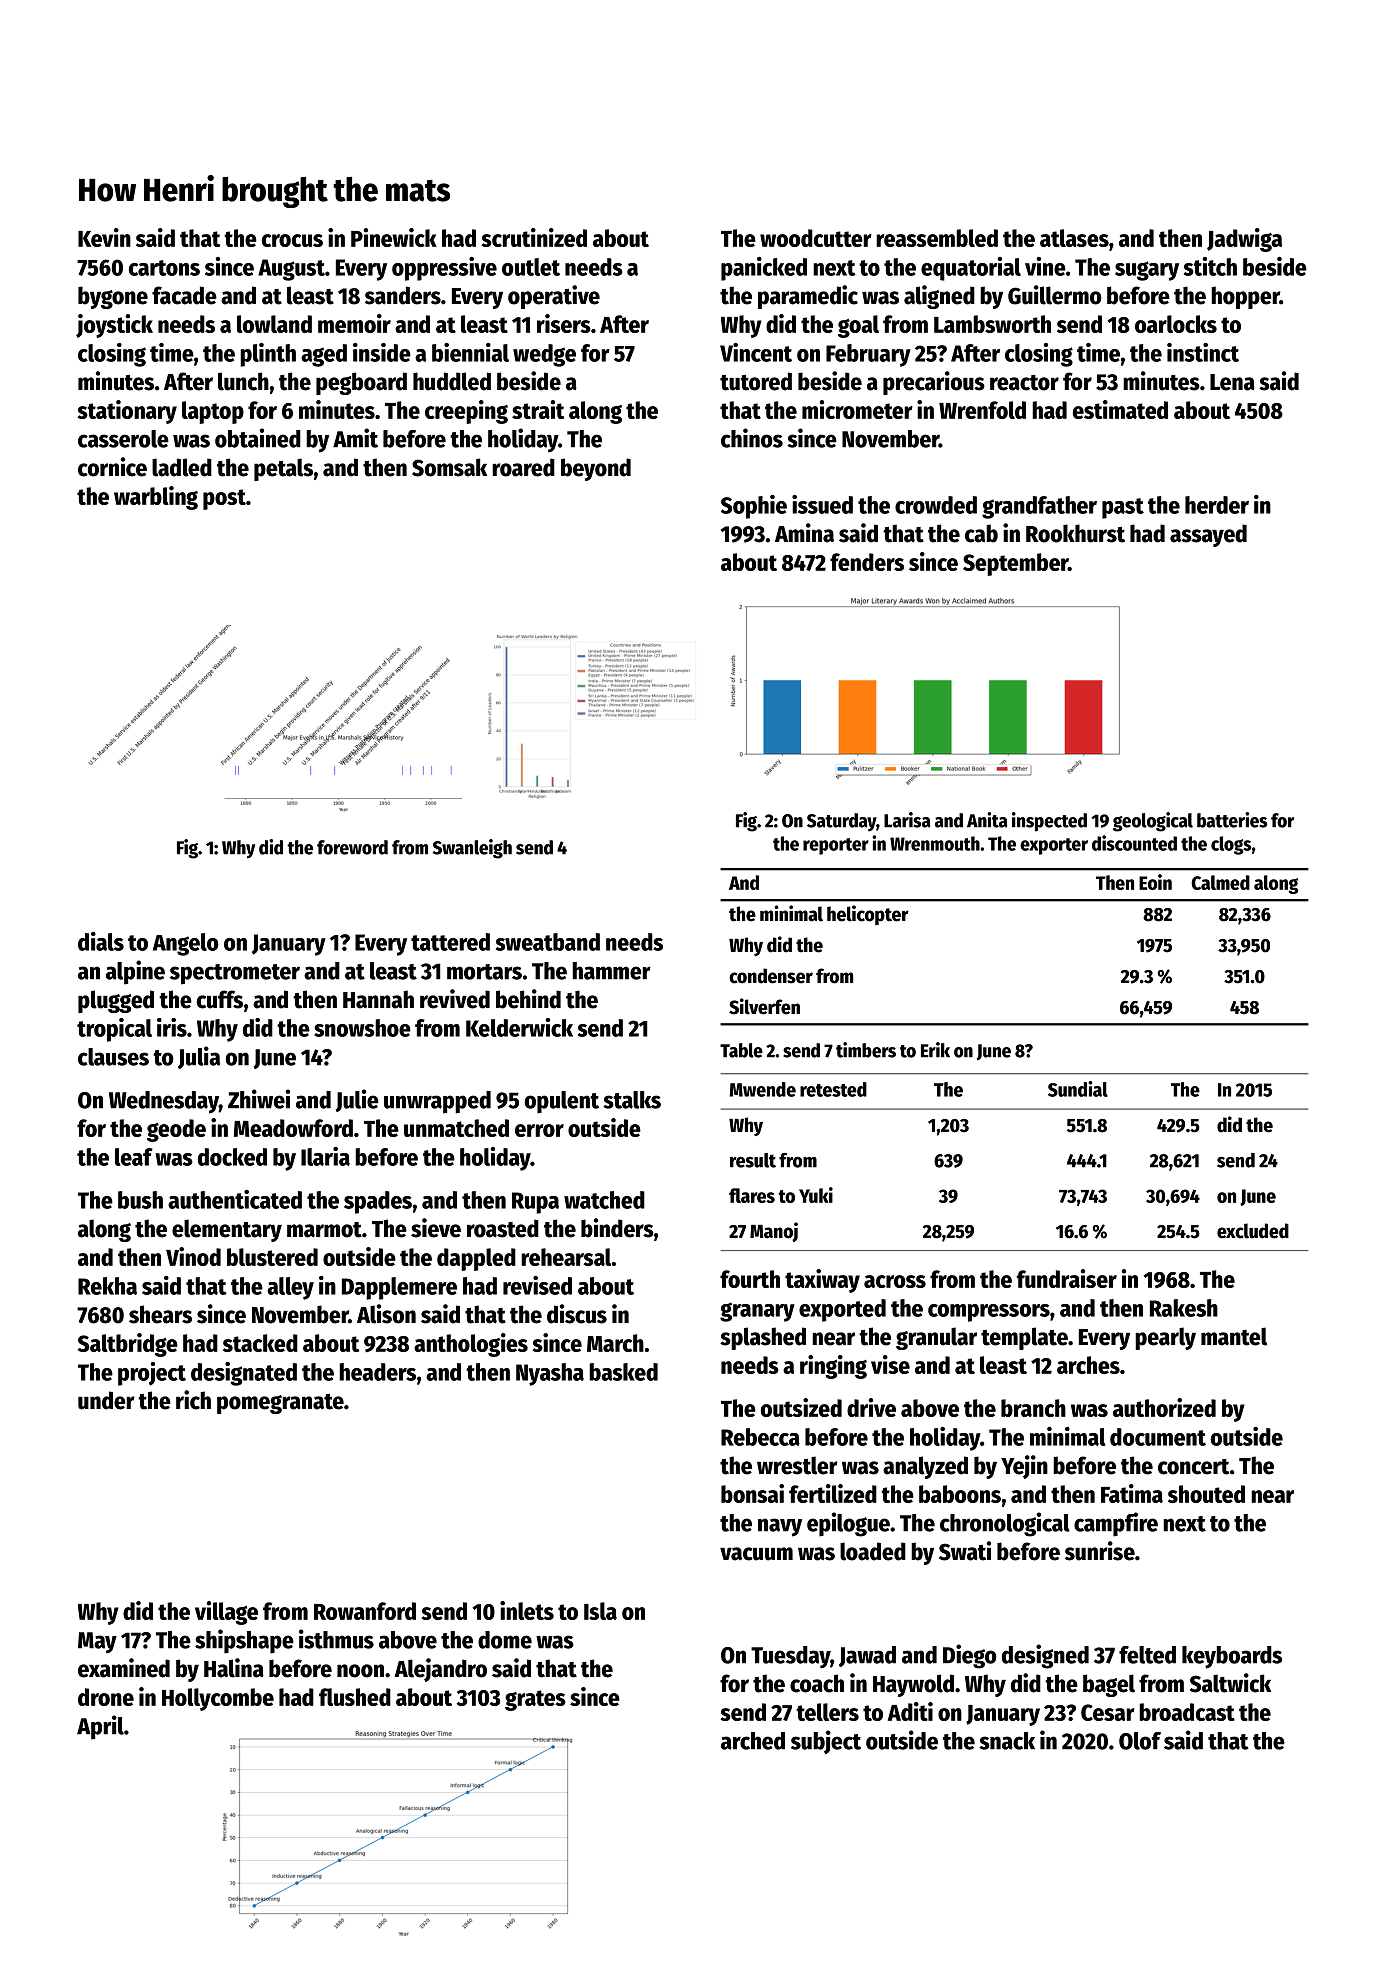 This screenshot has width=1386, height=1969. Describe the element at coordinates (1208, 535) in the screenshot. I see `assayed` at that location.
